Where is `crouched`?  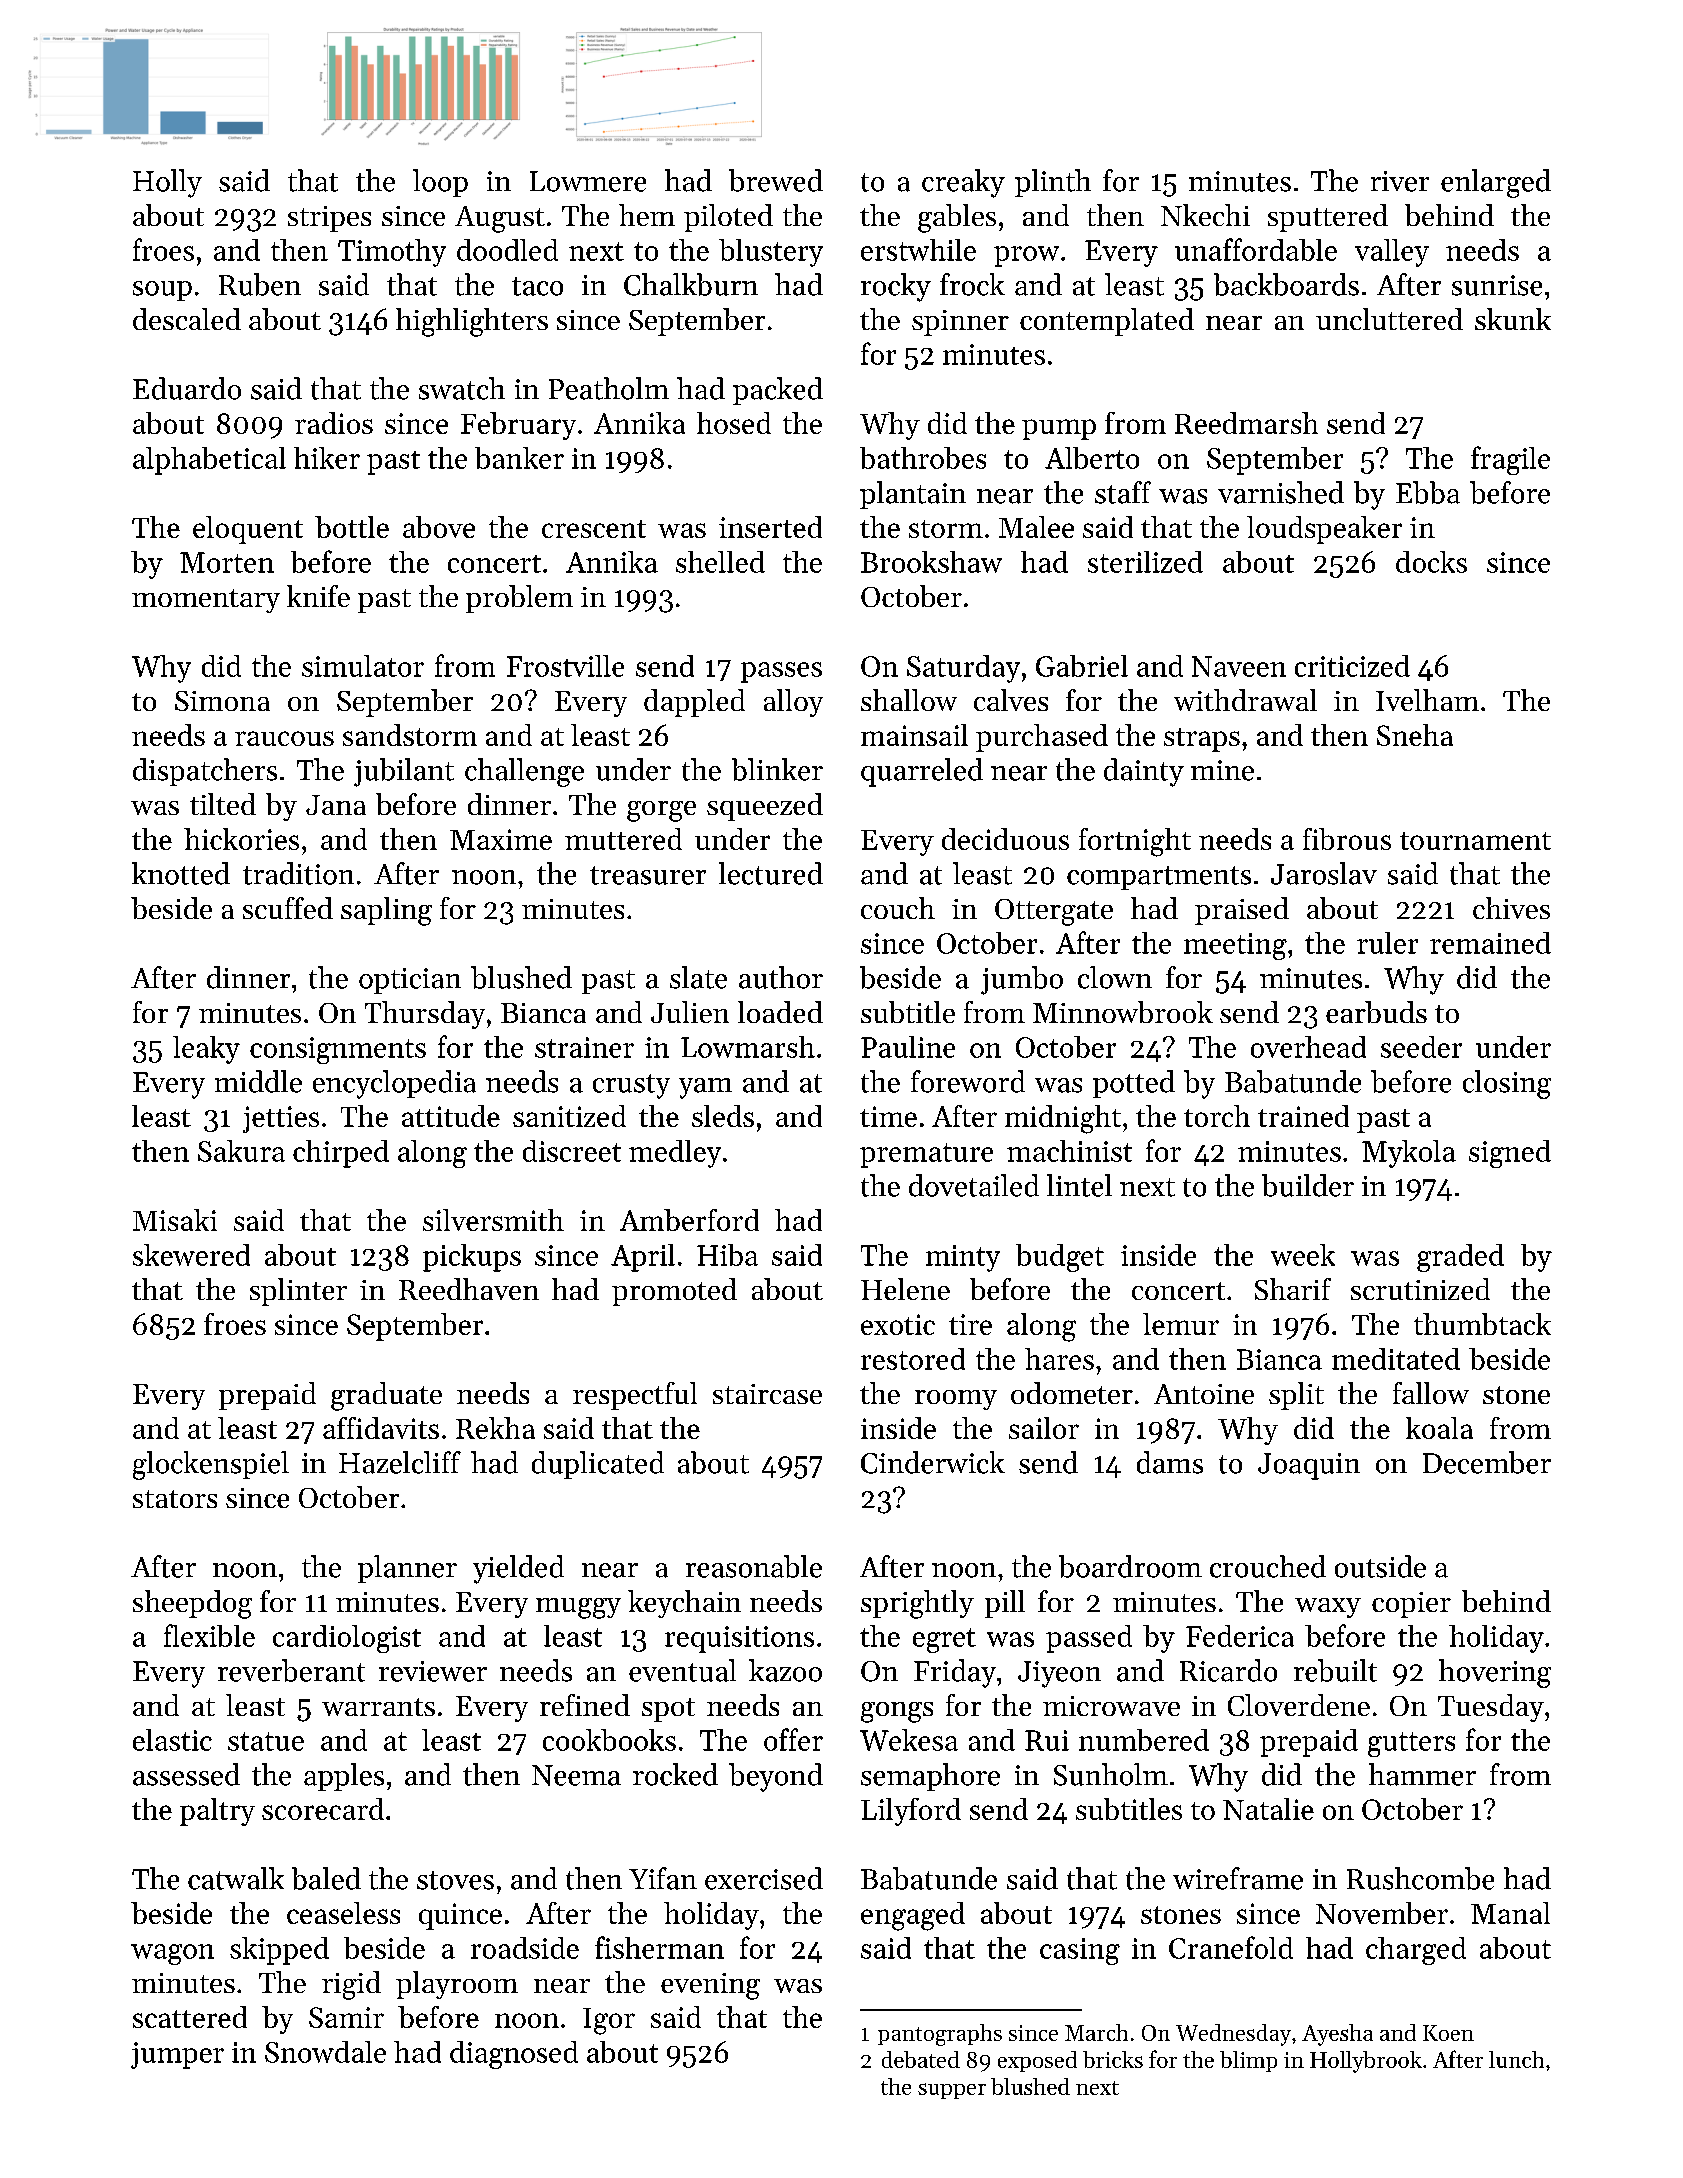
crouched is located at coordinates (1268, 1566).
